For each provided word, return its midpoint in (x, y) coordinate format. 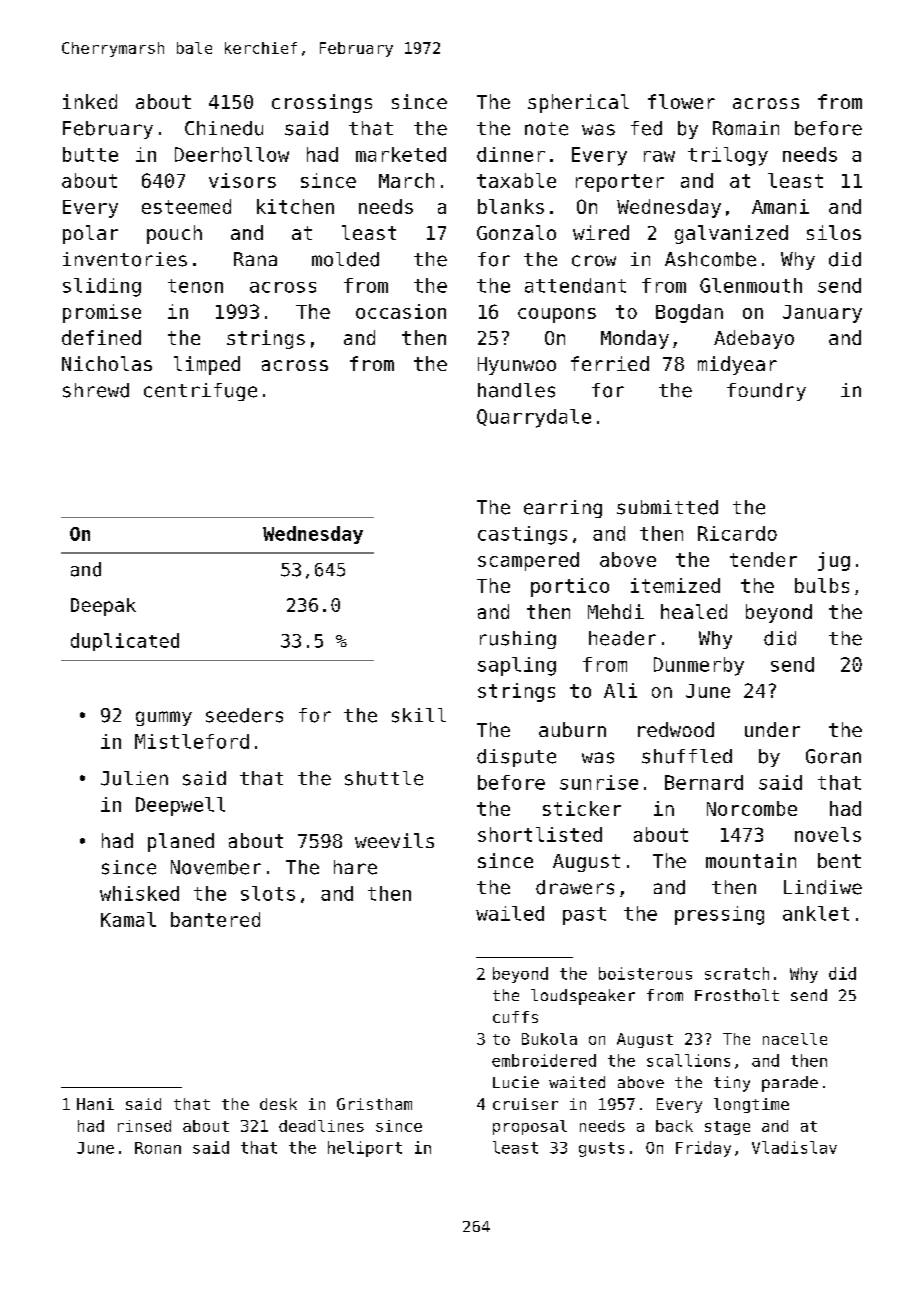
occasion (401, 311)
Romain (746, 128)
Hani (95, 1104)
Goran (833, 756)
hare (355, 867)
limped (207, 365)
